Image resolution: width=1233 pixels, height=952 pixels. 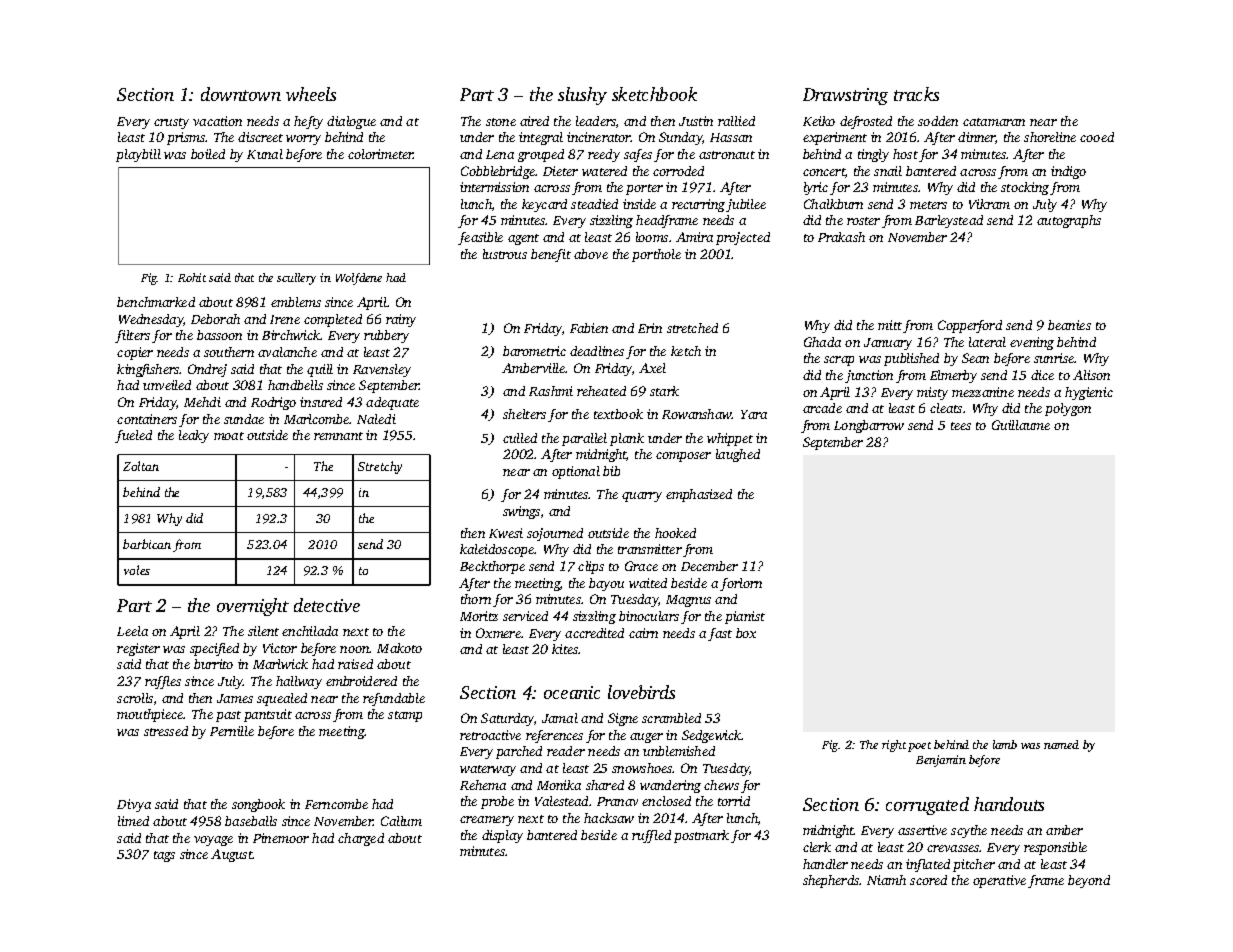 What do you see at coordinates (817, 847) in the document?
I see `clerk` at bounding box center [817, 847].
